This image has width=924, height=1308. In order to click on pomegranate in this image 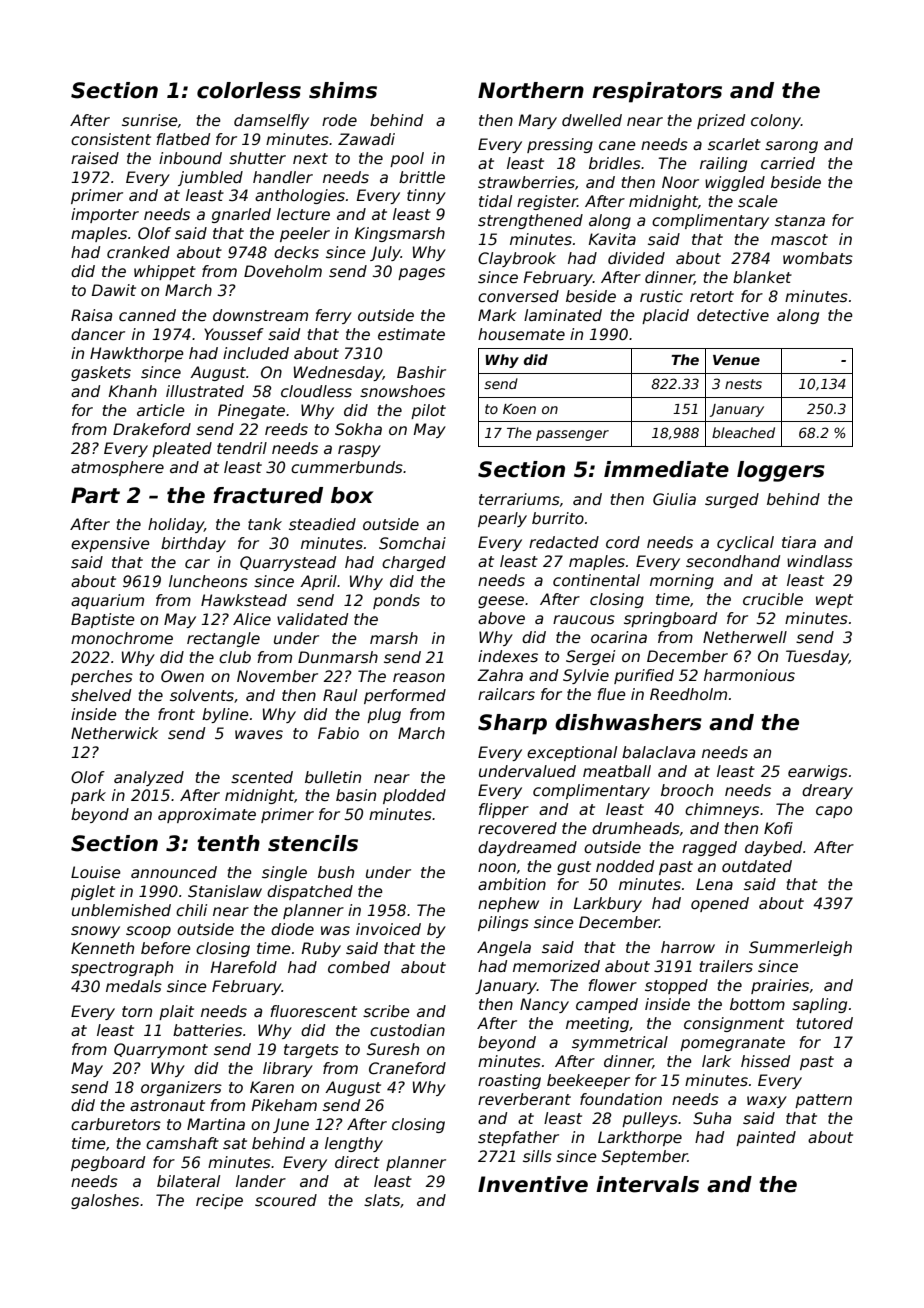, I will do `click(732, 1044)`.
